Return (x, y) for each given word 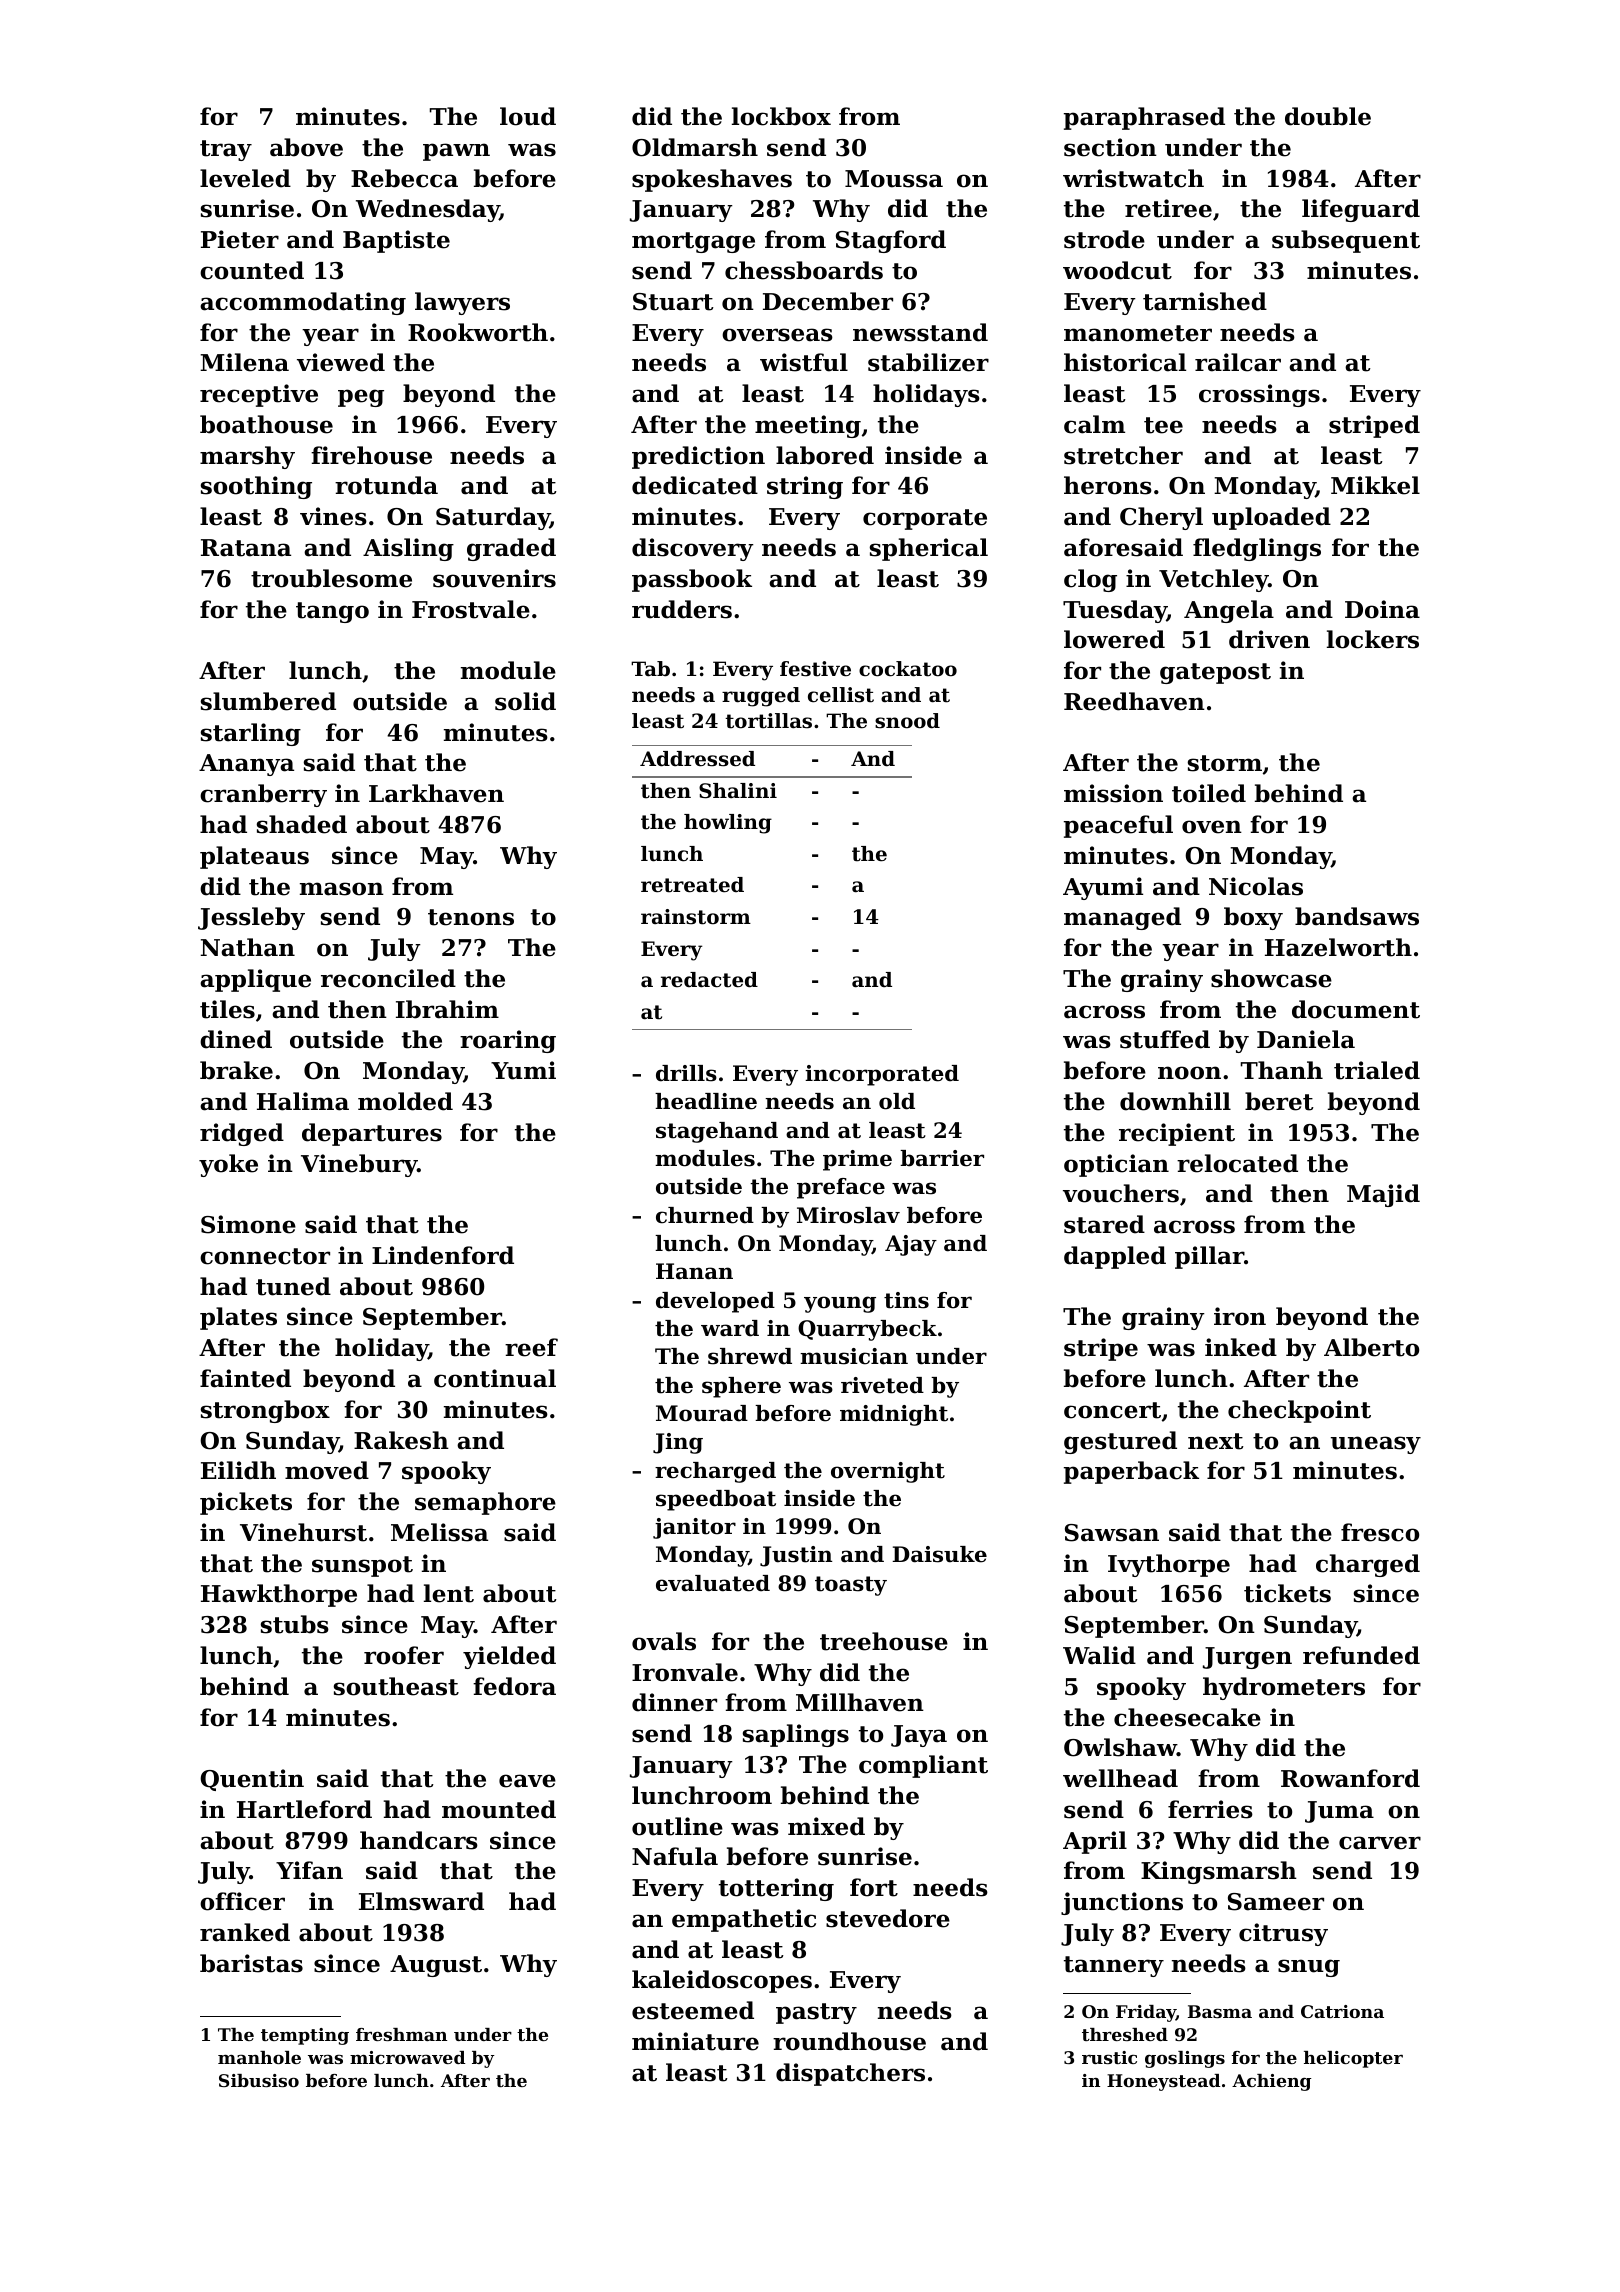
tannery (1114, 1966)
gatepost (1215, 673)
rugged (761, 697)
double (1328, 116)
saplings (796, 1735)
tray (226, 150)
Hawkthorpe (279, 1595)
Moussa (894, 179)
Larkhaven (436, 793)
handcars (419, 1840)
